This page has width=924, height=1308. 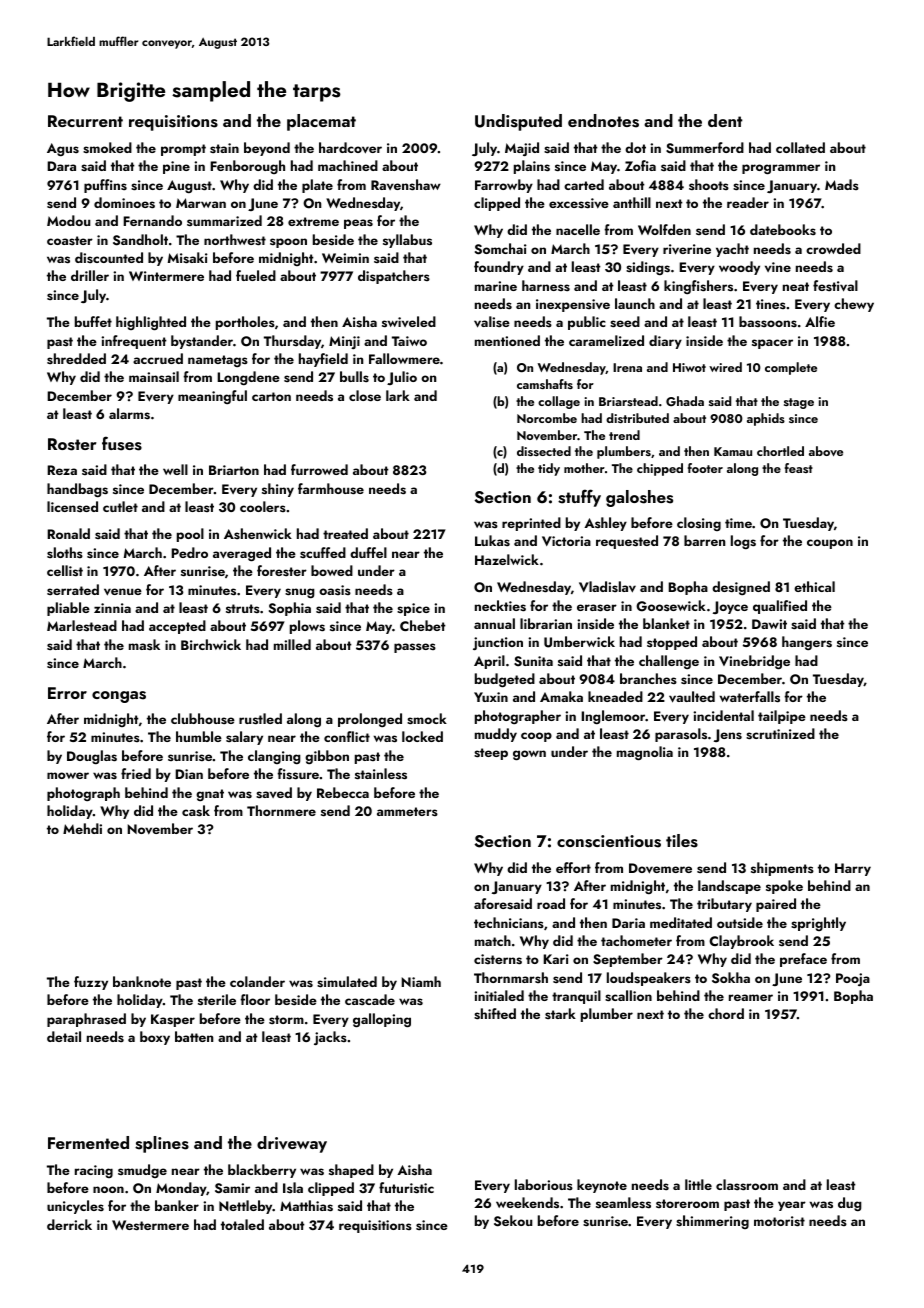 I want to click on Summerford, so click(x=705, y=148).
